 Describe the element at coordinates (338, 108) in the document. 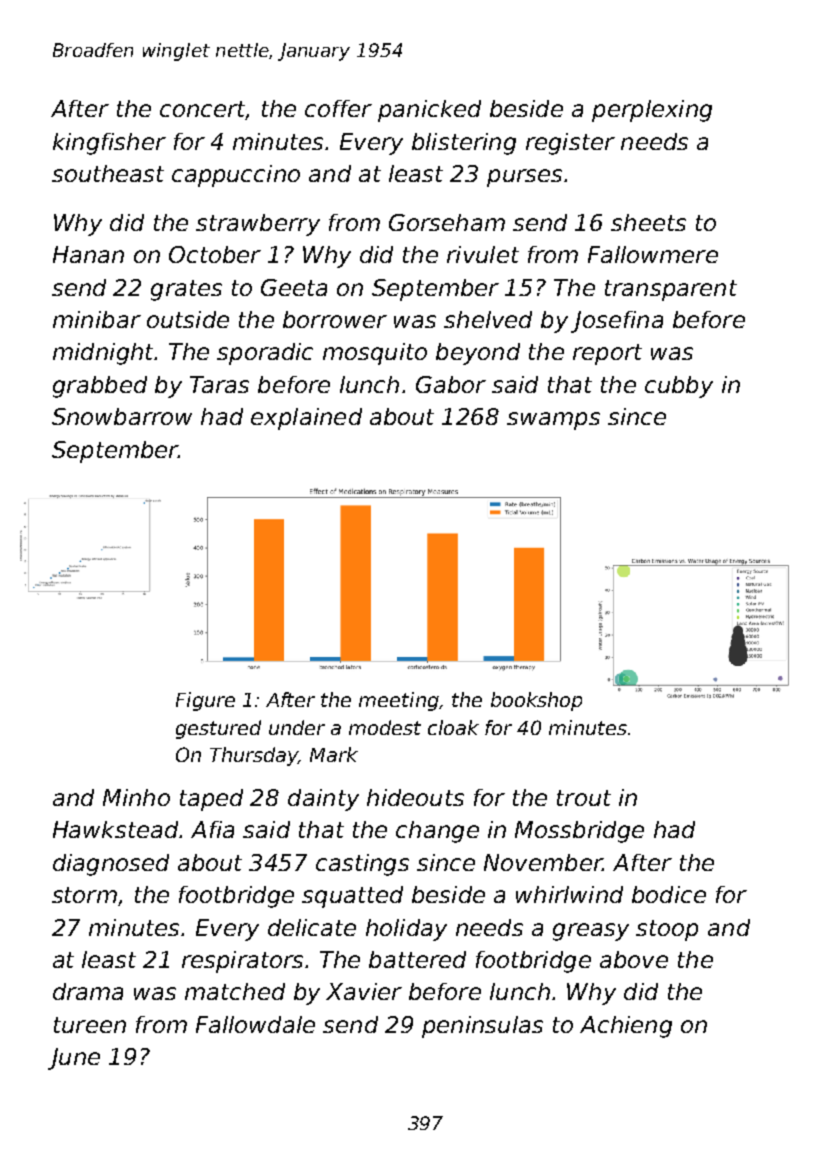

I see `coffer` at that location.
